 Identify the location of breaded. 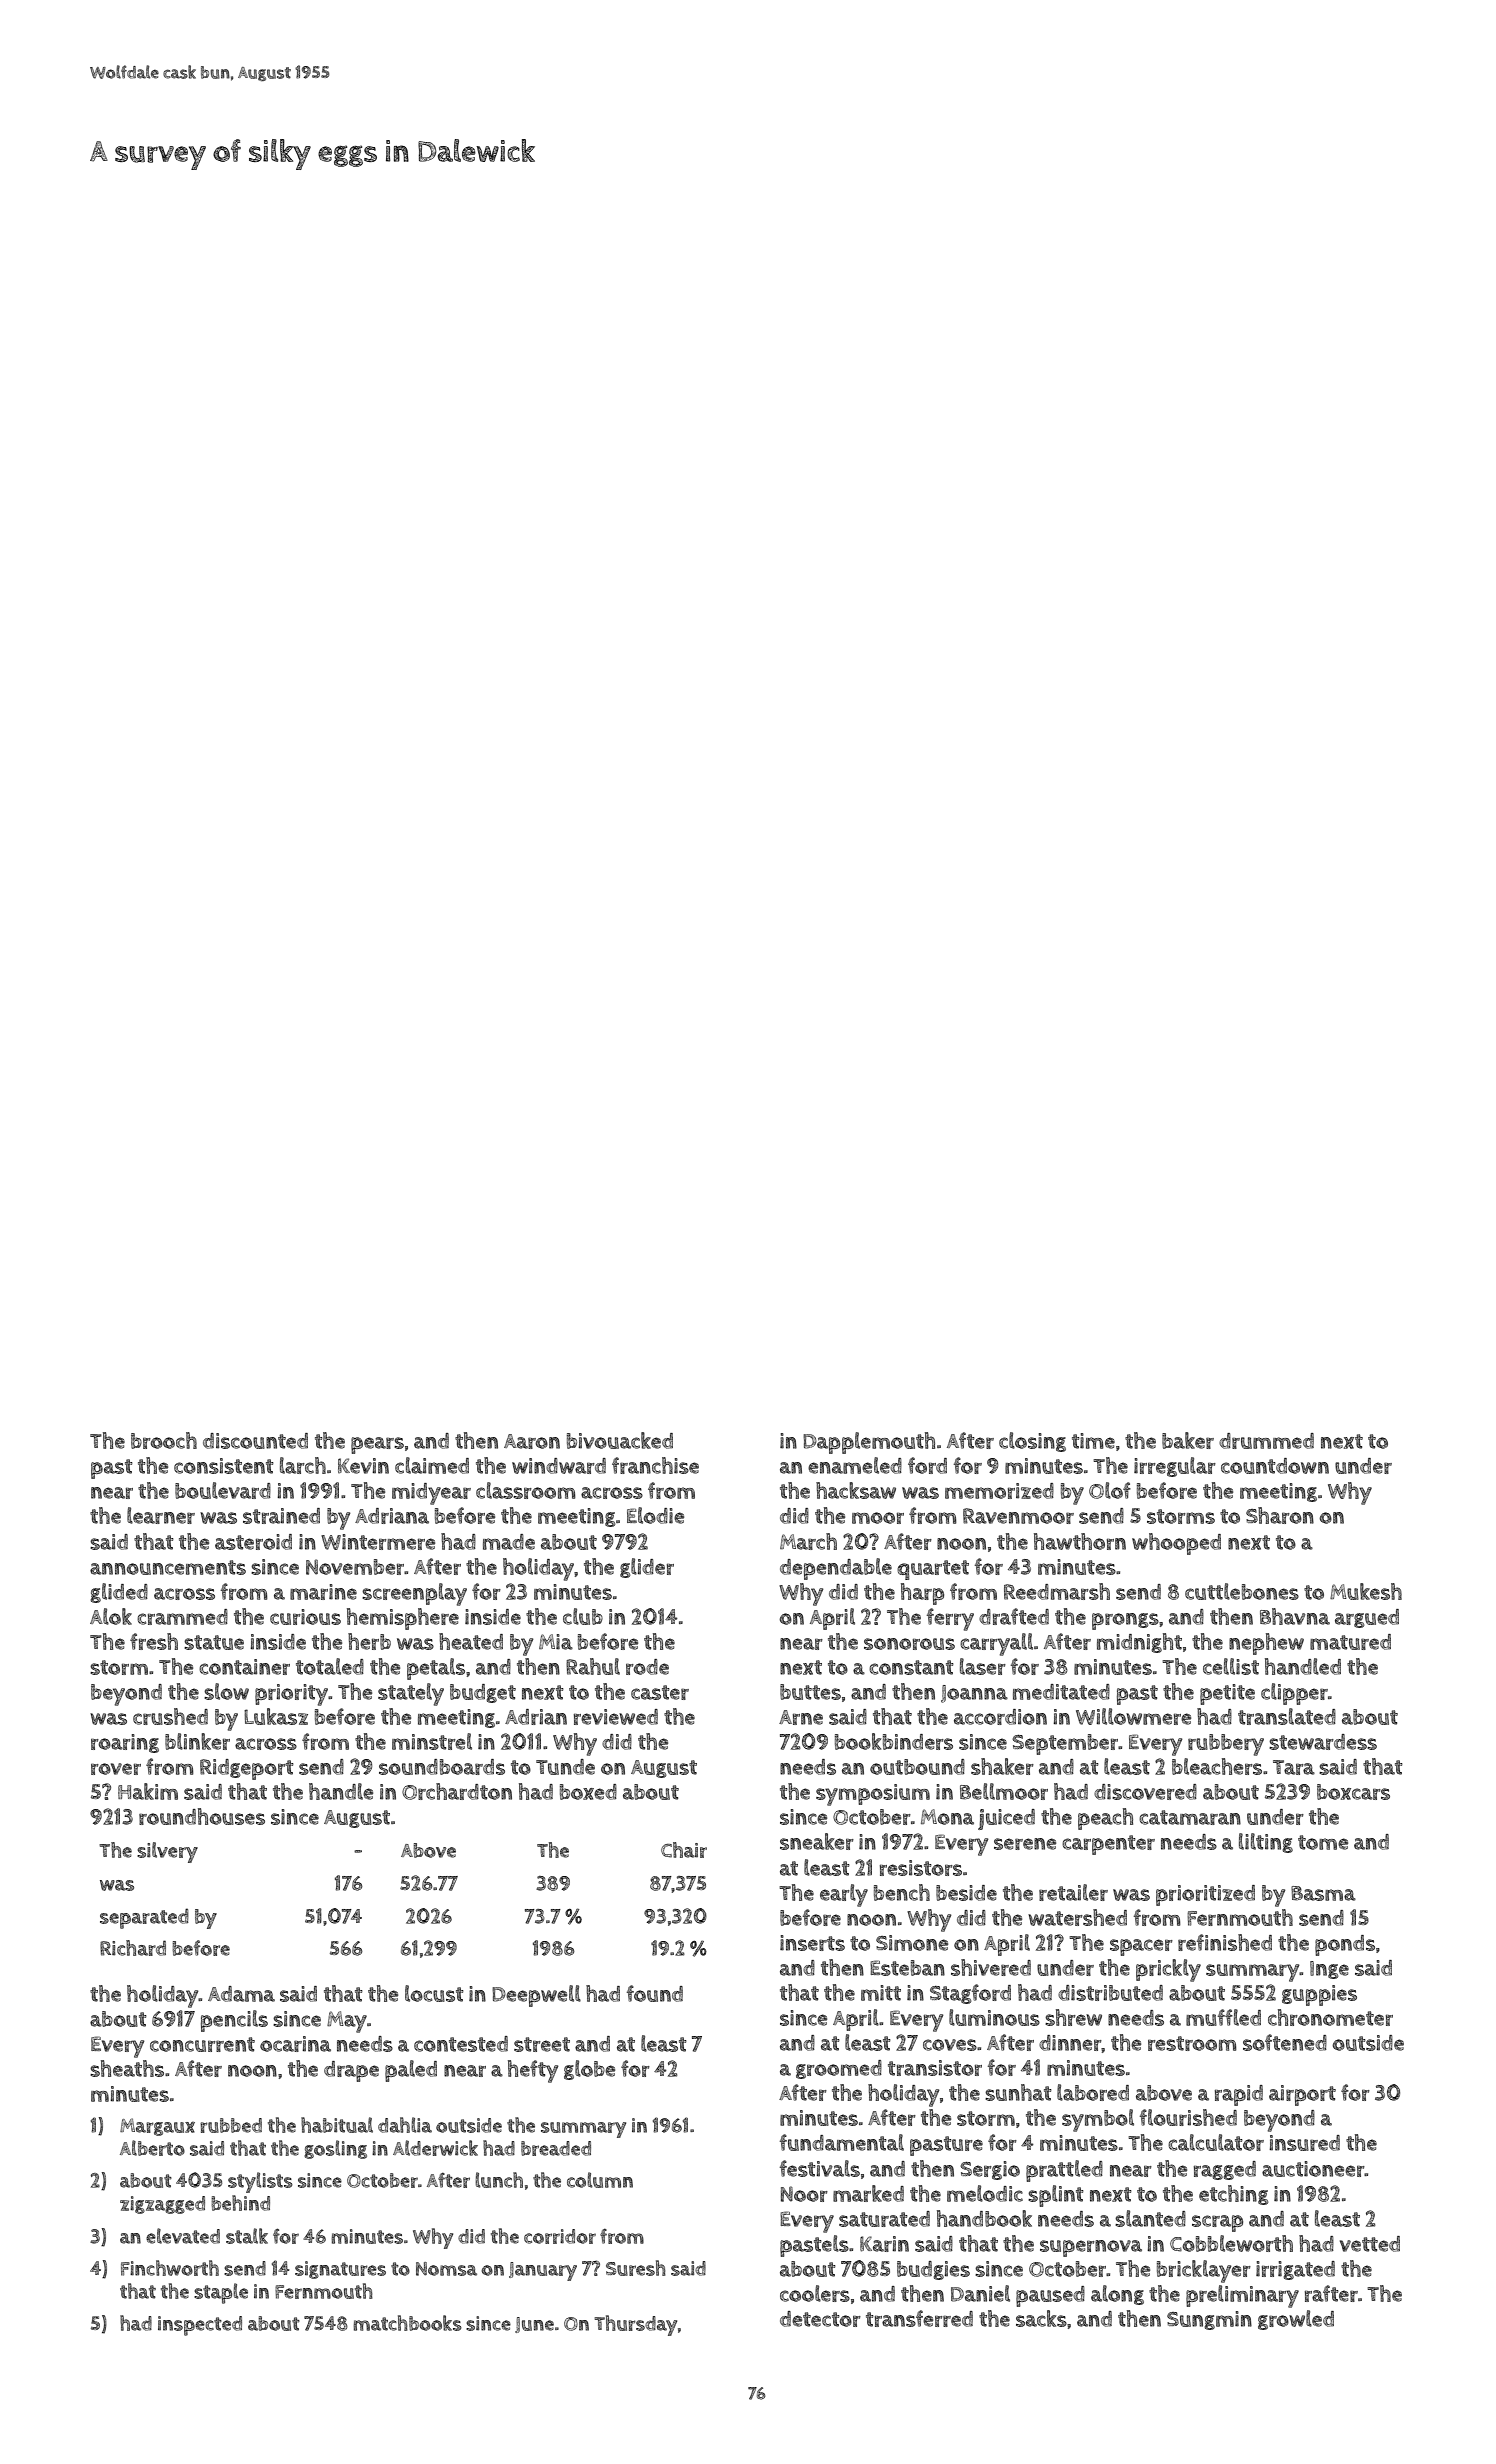
(556, 2148).
